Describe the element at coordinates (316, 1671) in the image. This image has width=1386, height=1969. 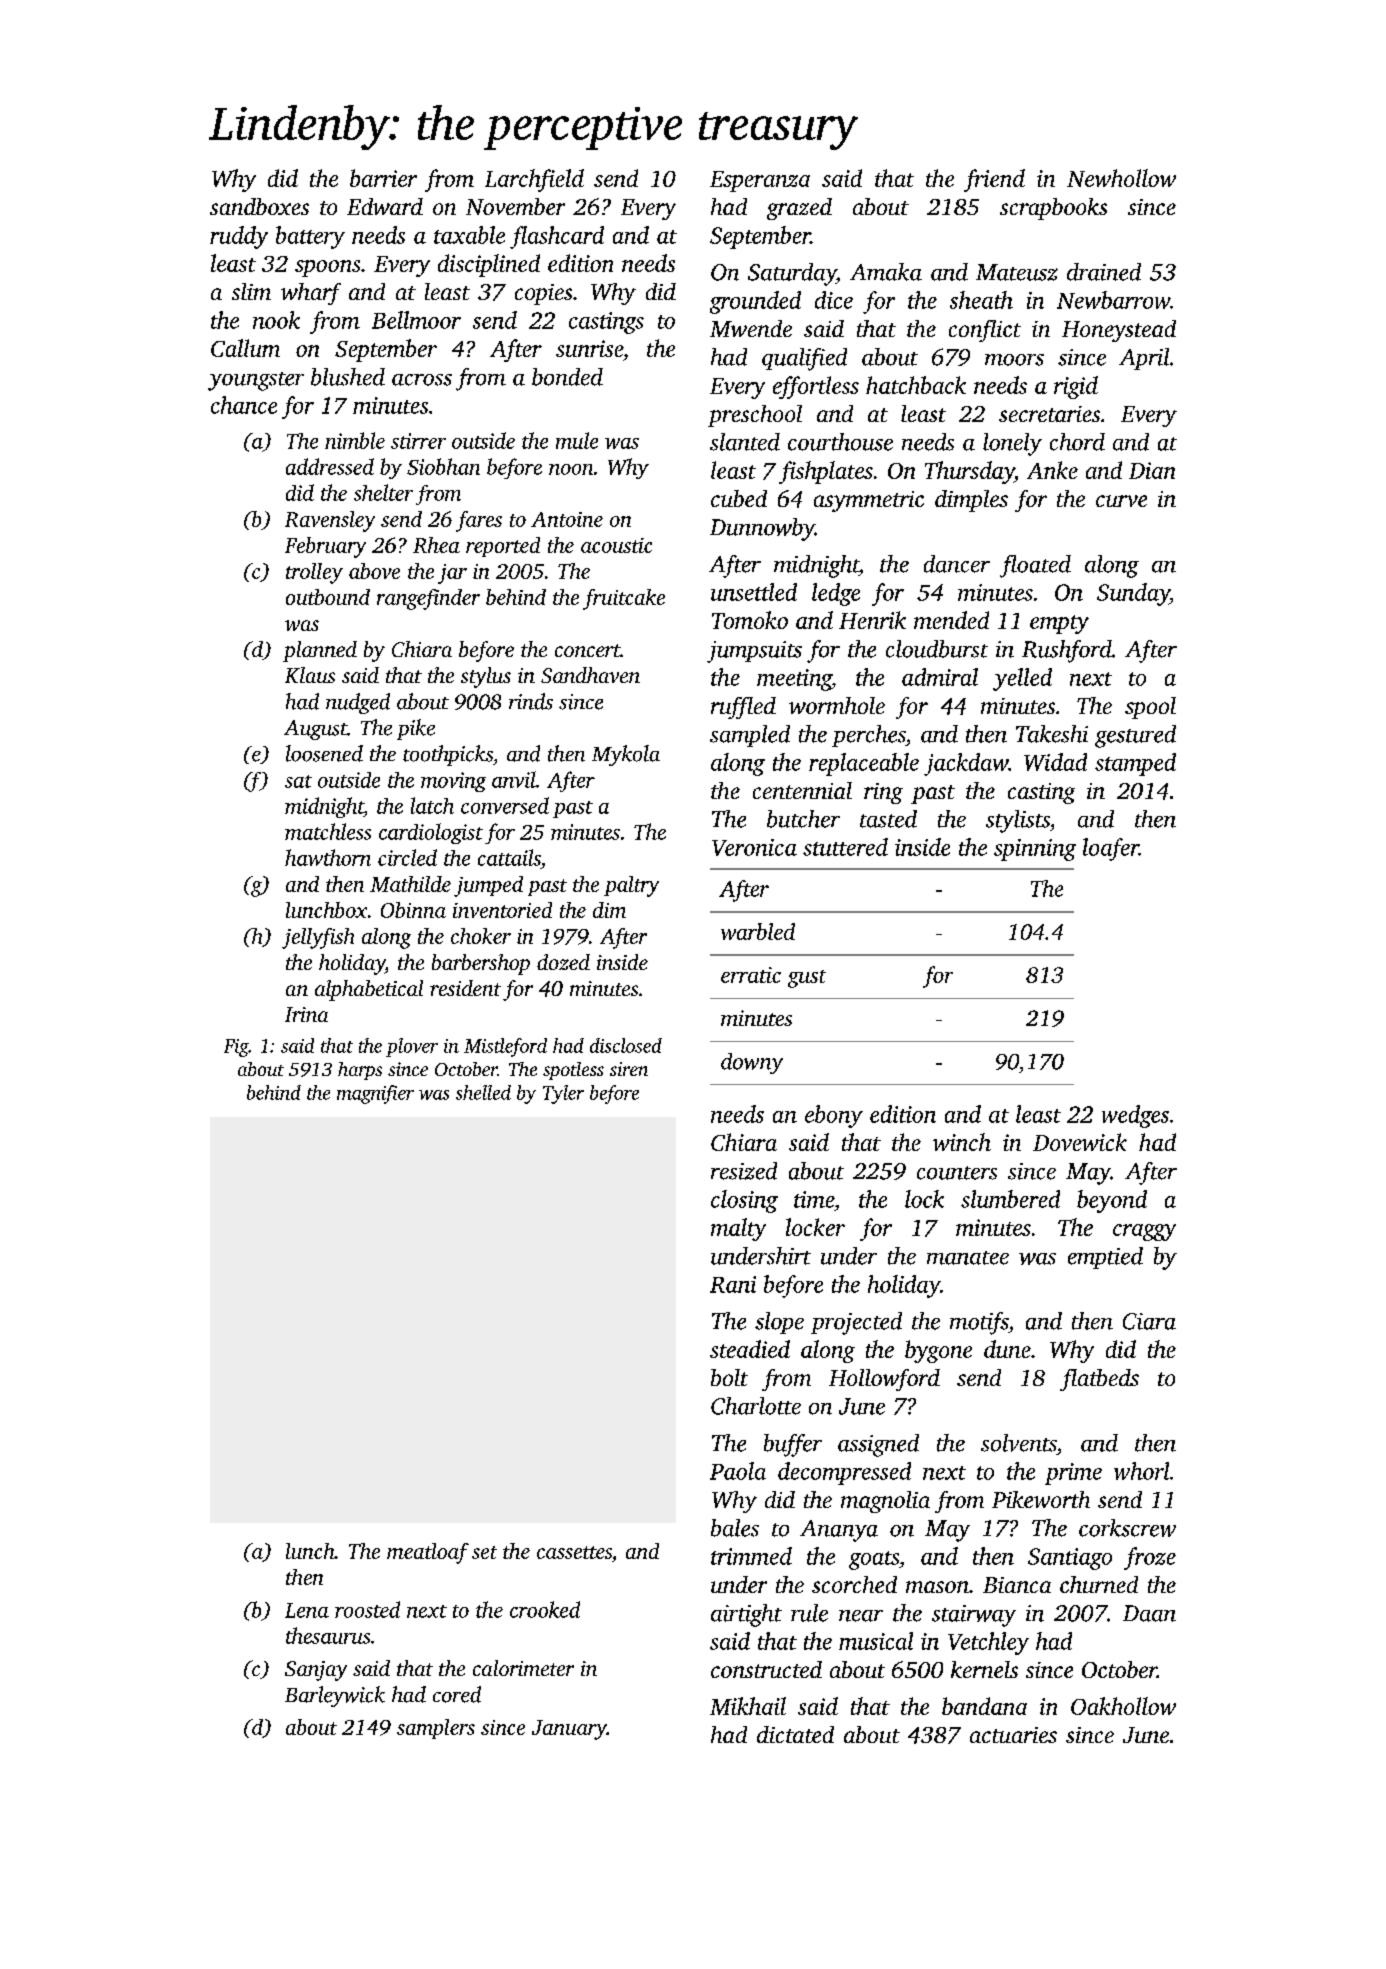
I see `Sanjay` at that location.
